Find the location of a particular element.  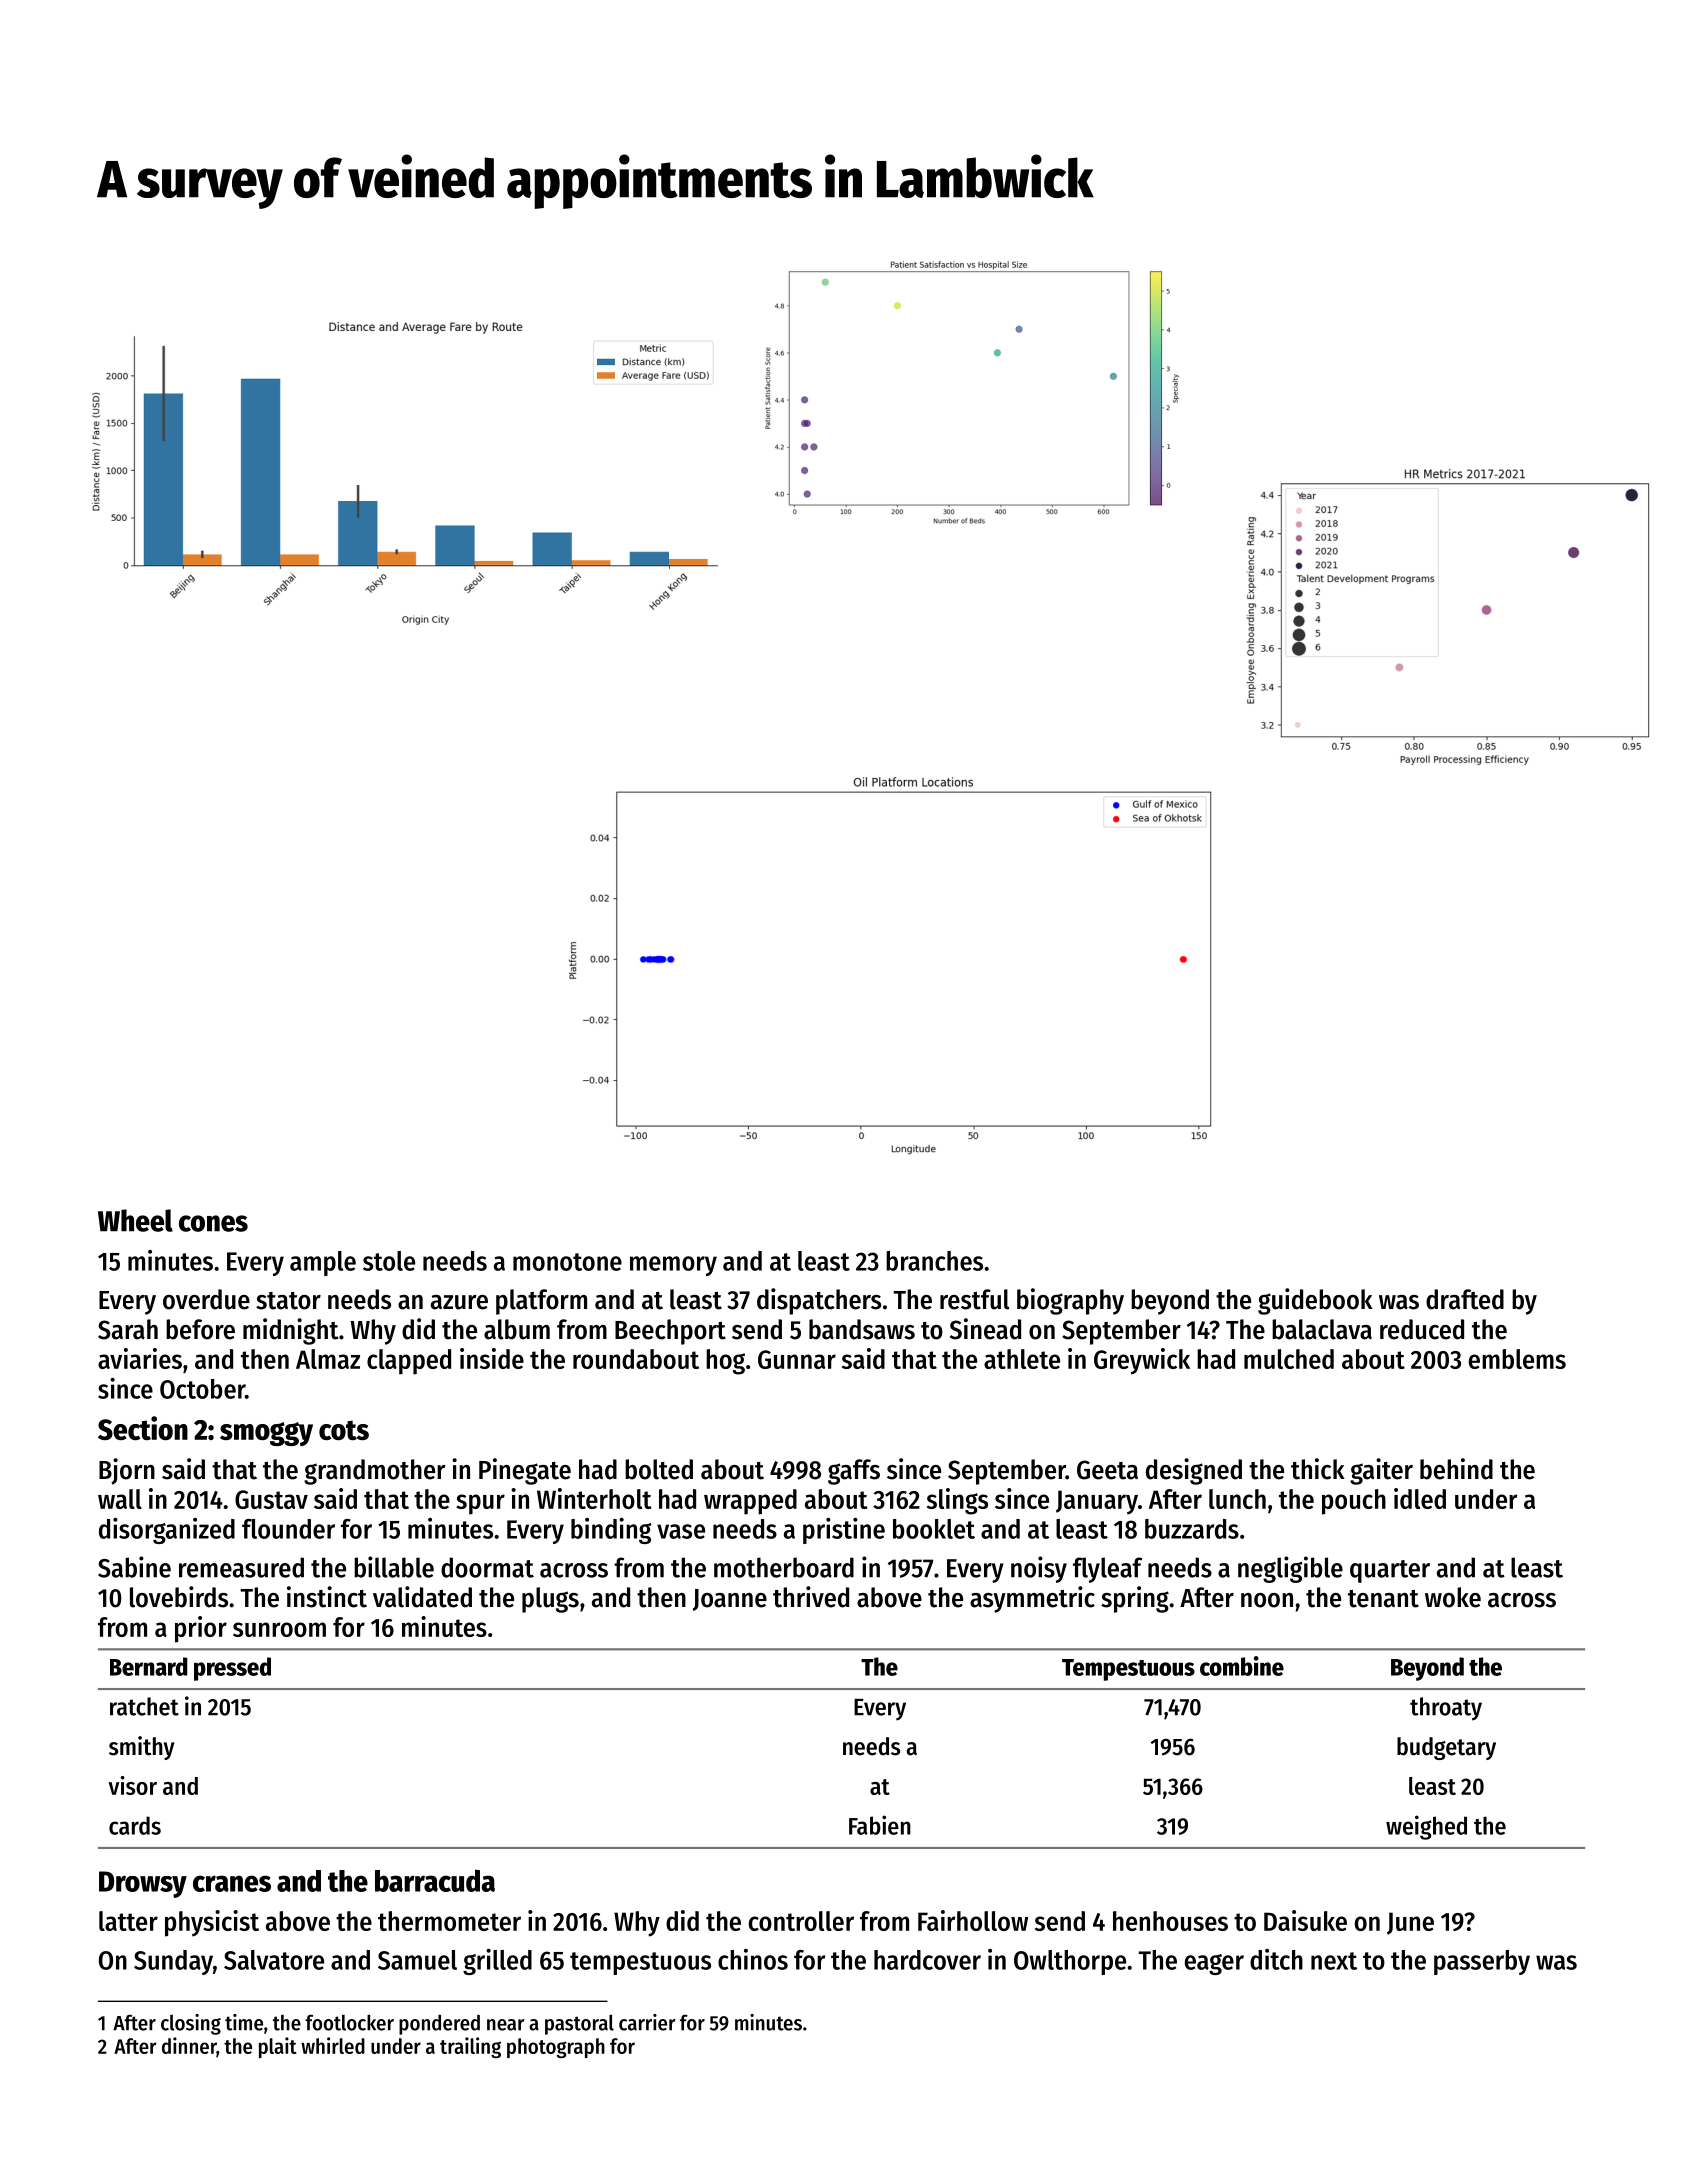

Almaz is located at coordinates (328, 1359).
